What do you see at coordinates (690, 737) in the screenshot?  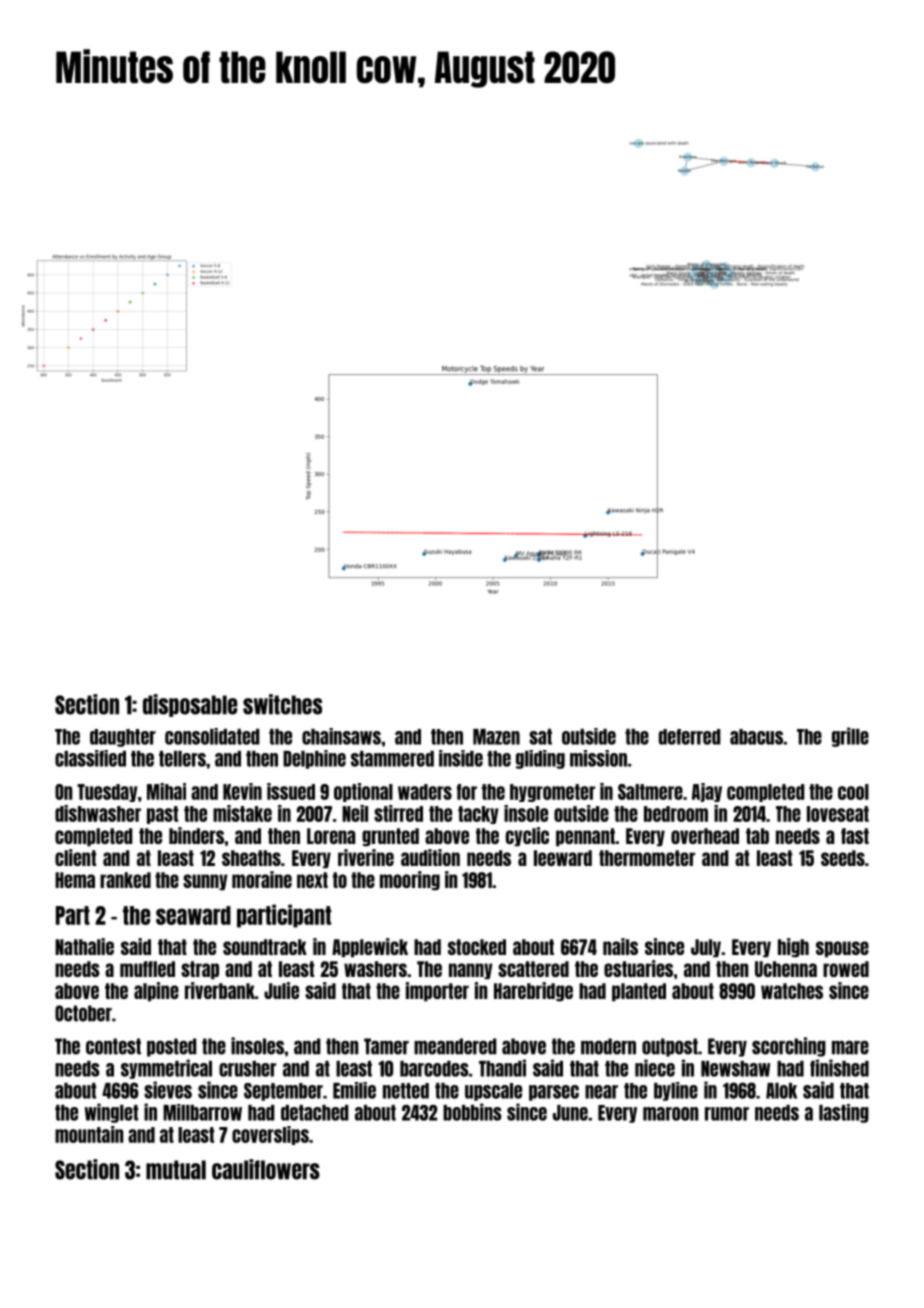 I see `deferred` at bounding box center [690, 737].
